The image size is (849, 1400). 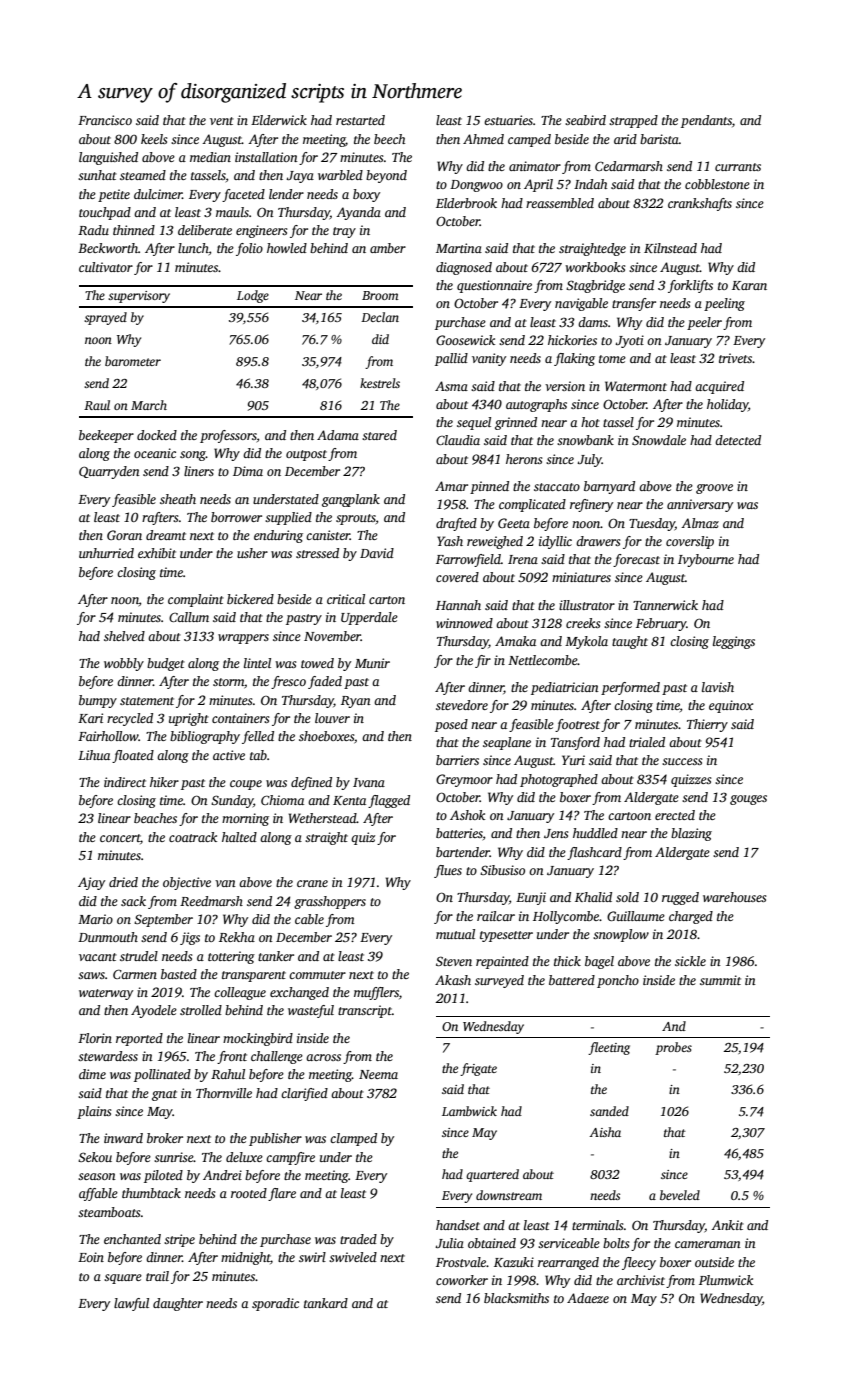 I want to click on cultivator, so click(x=106, y=267).
